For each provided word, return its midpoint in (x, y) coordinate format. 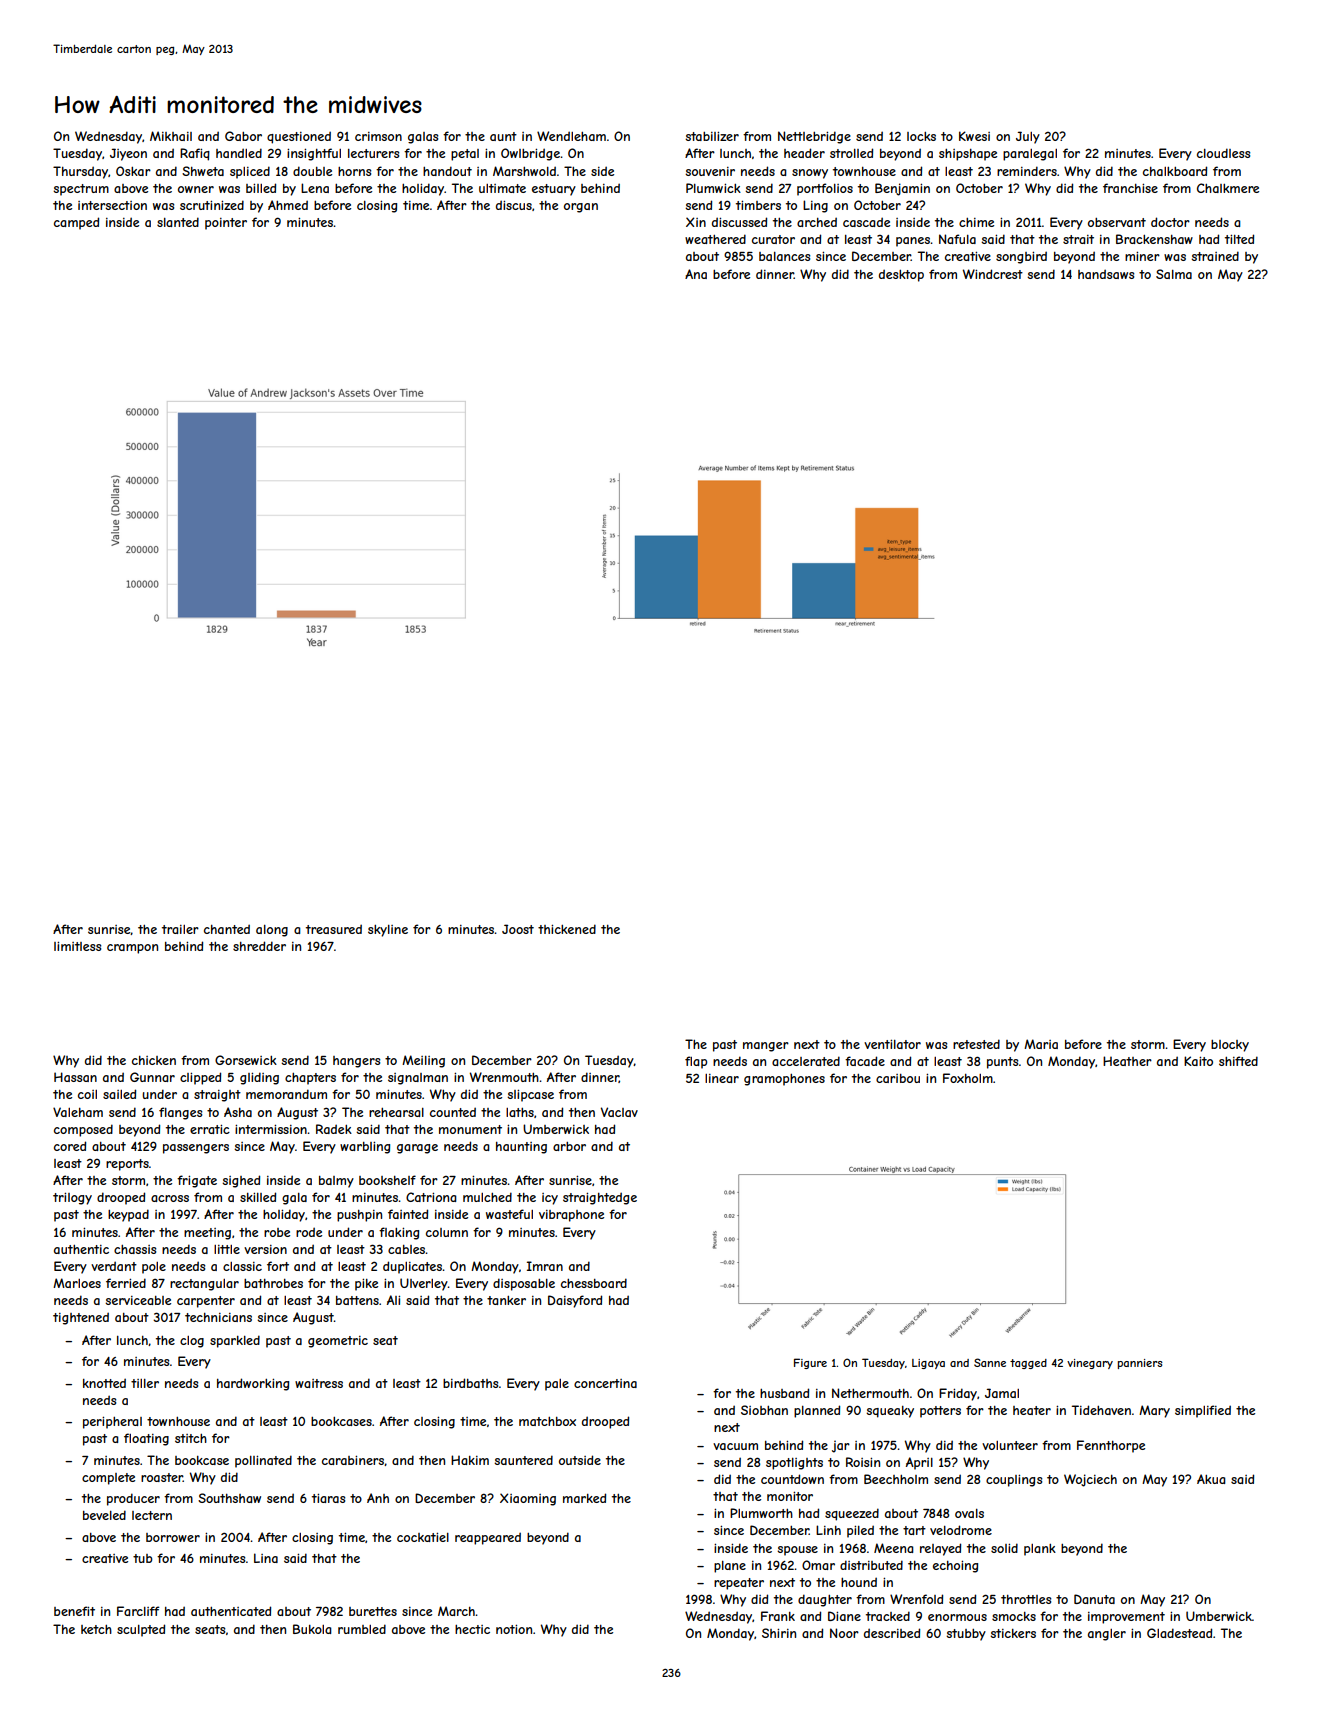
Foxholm (968, 1078)
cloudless (1223, 153)
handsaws (1106, 274)
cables (406, 1249)
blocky (1230, 1046)
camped (76, 223)
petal (465, 155)
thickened (567, 929)
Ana (696, 274)
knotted (104, 1383)
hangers (356, 1062)
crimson (378, 136)
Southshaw (229, 1498)
